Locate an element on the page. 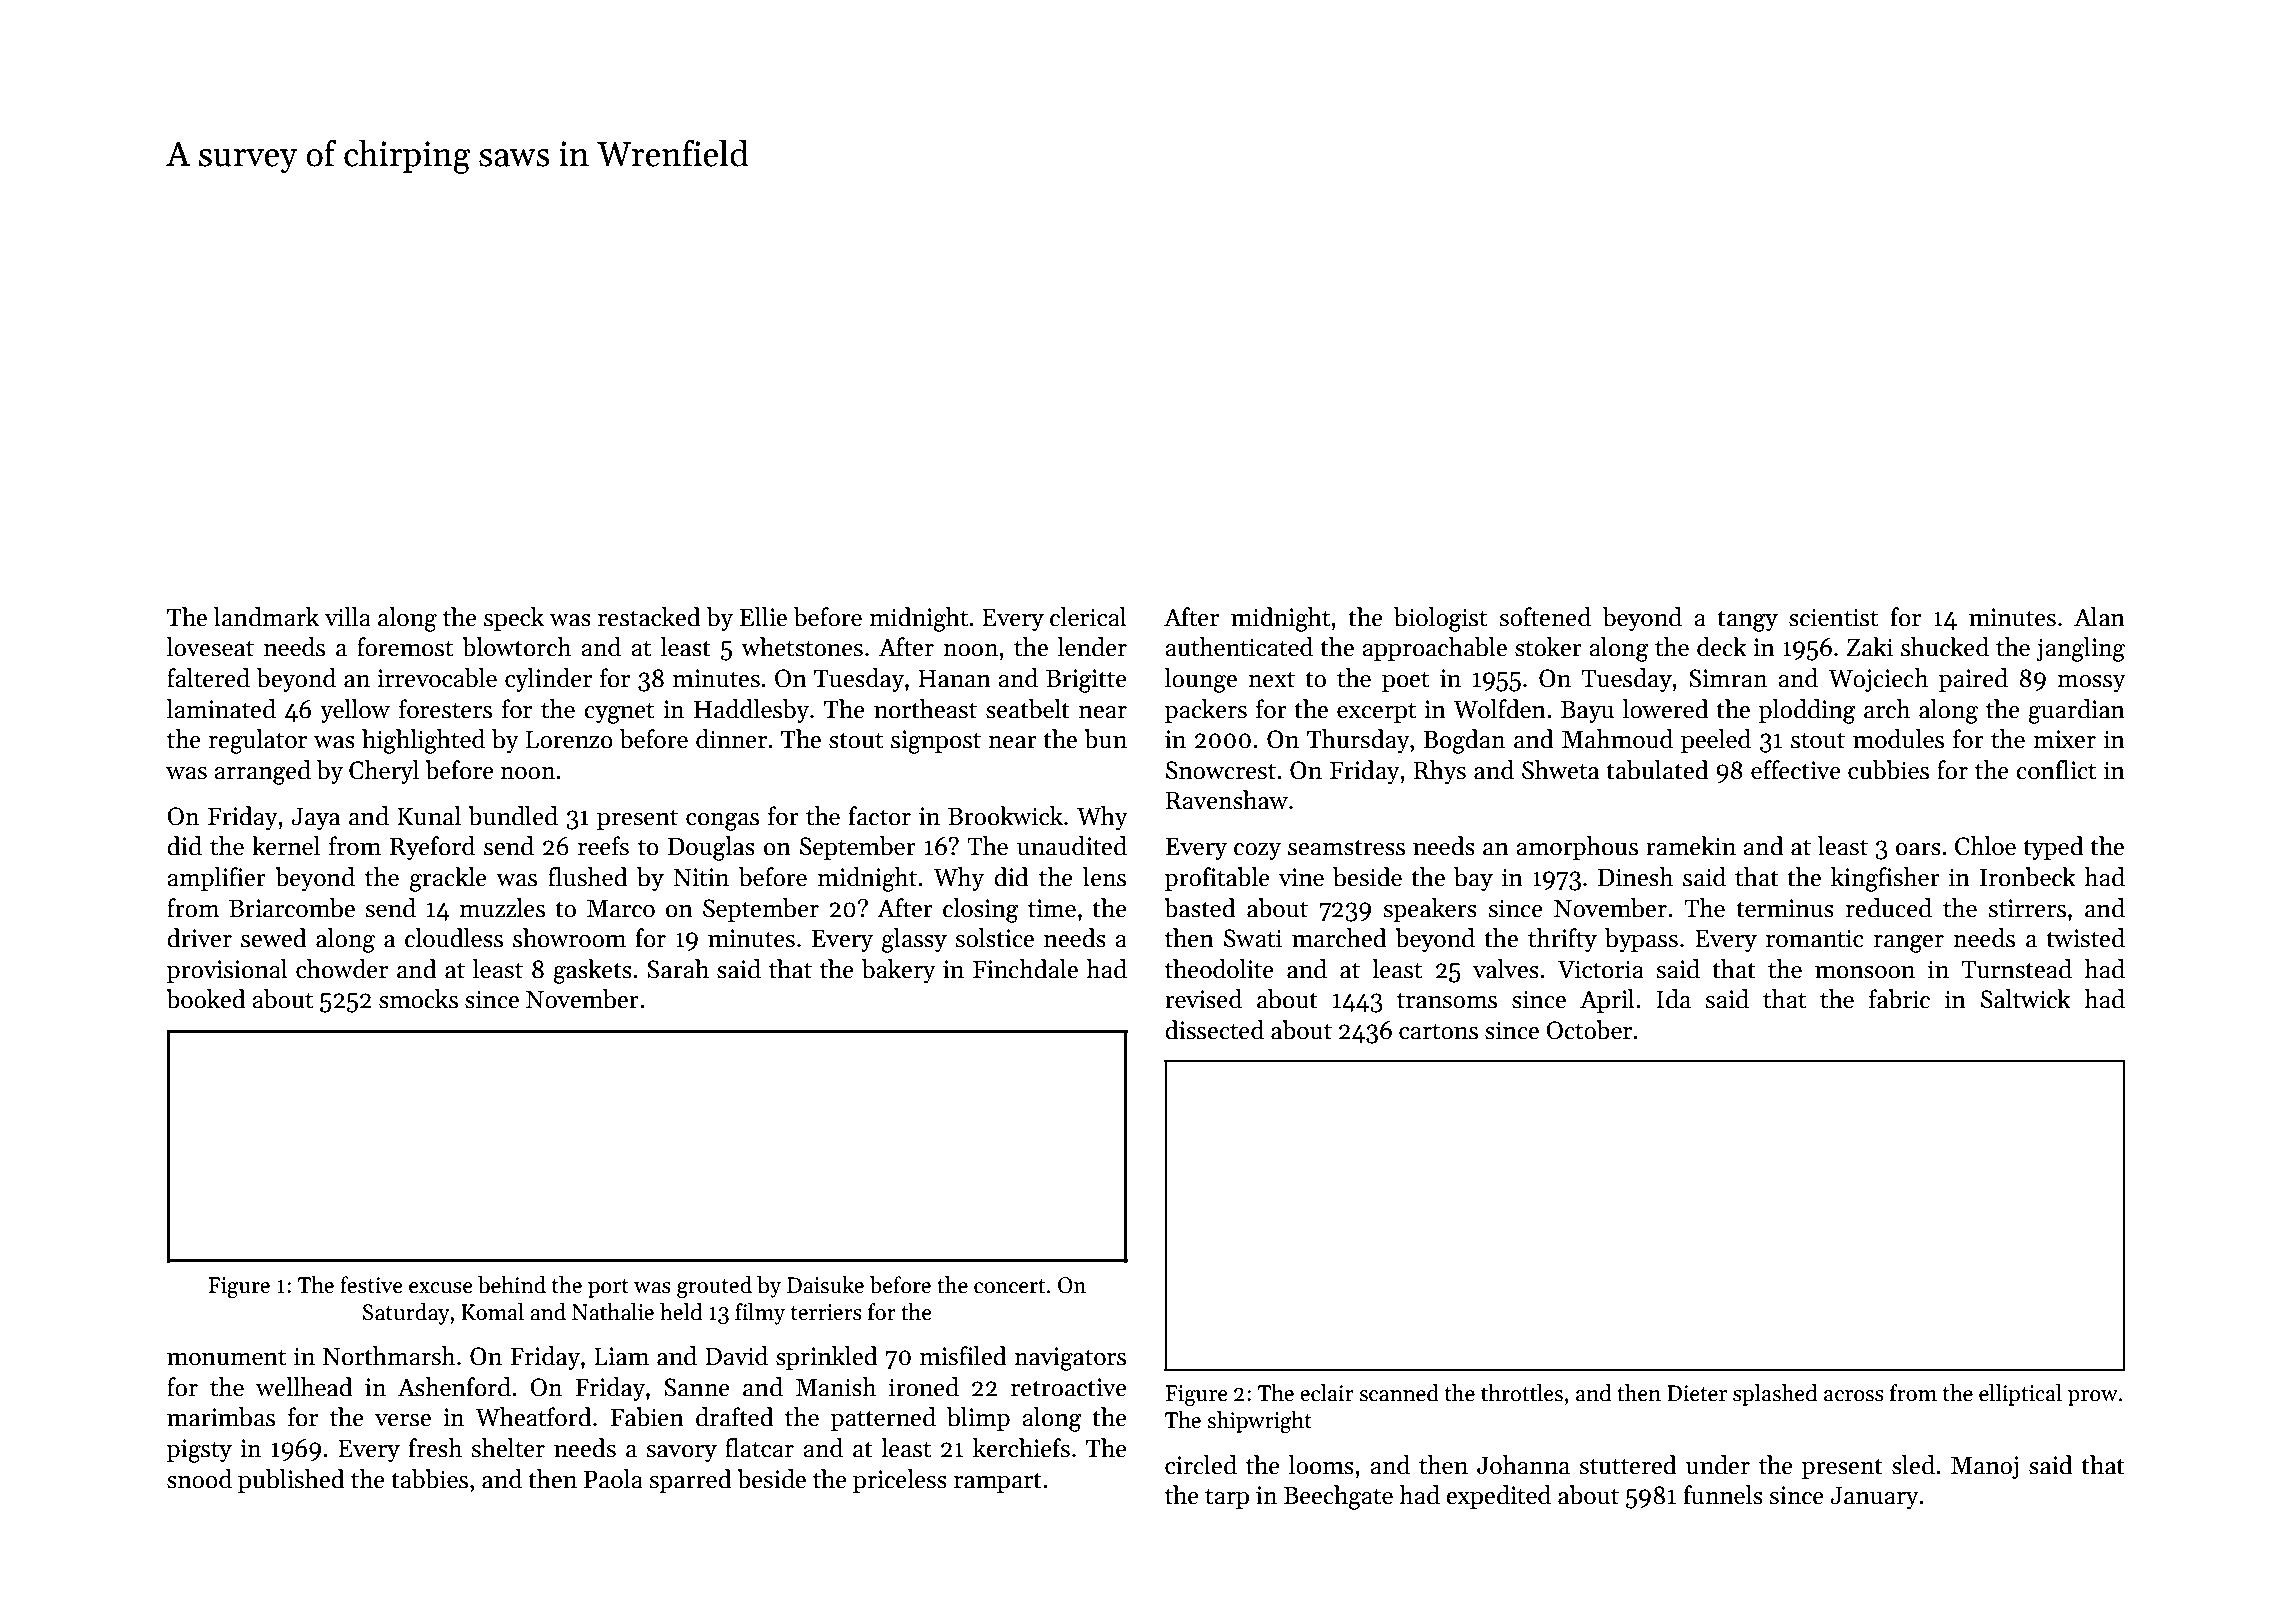 The height and width of the page is (1620, 2292). prow is located at coordinates (2093, 1398).
